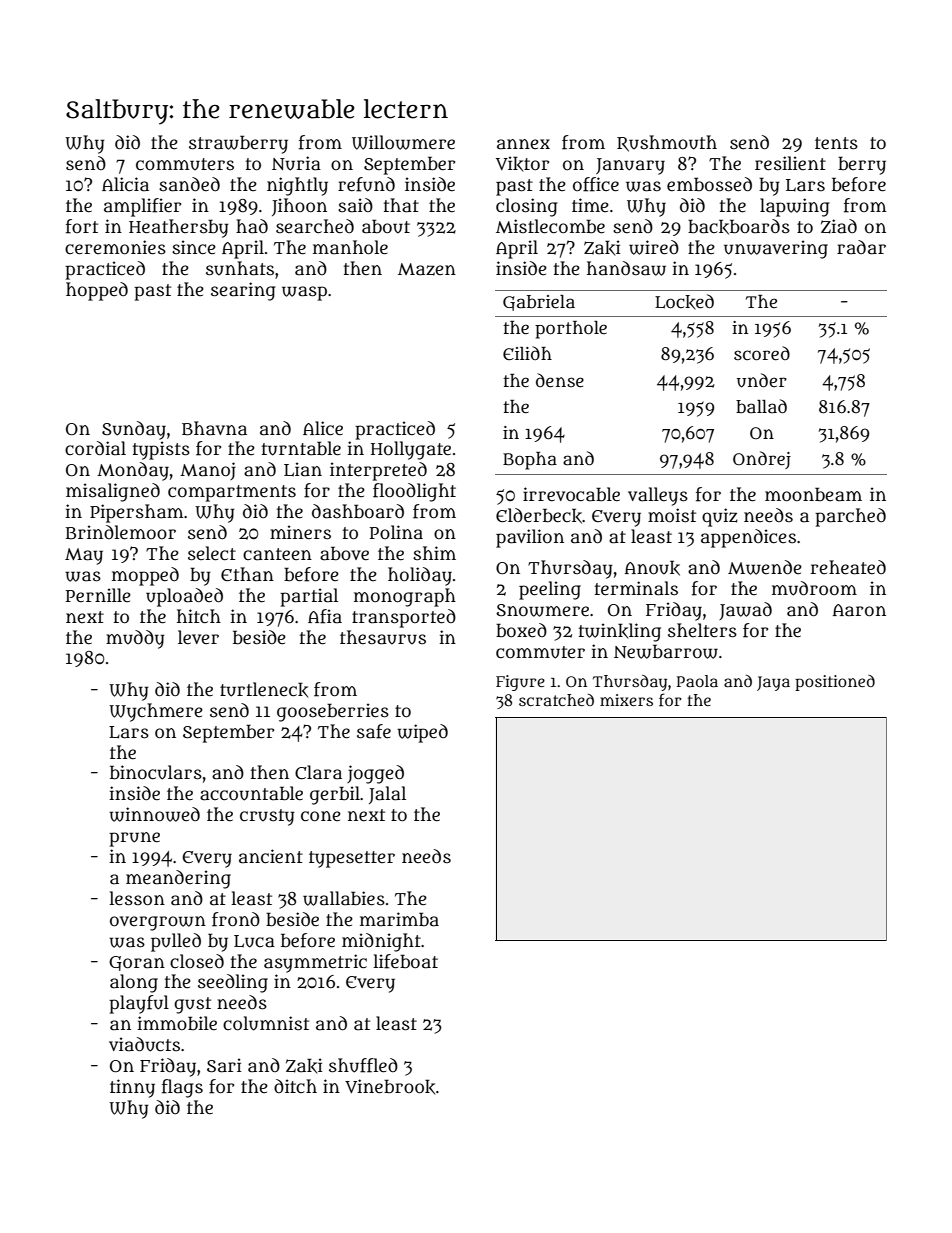  I want to click on asymmetric, so click(315, 963).
